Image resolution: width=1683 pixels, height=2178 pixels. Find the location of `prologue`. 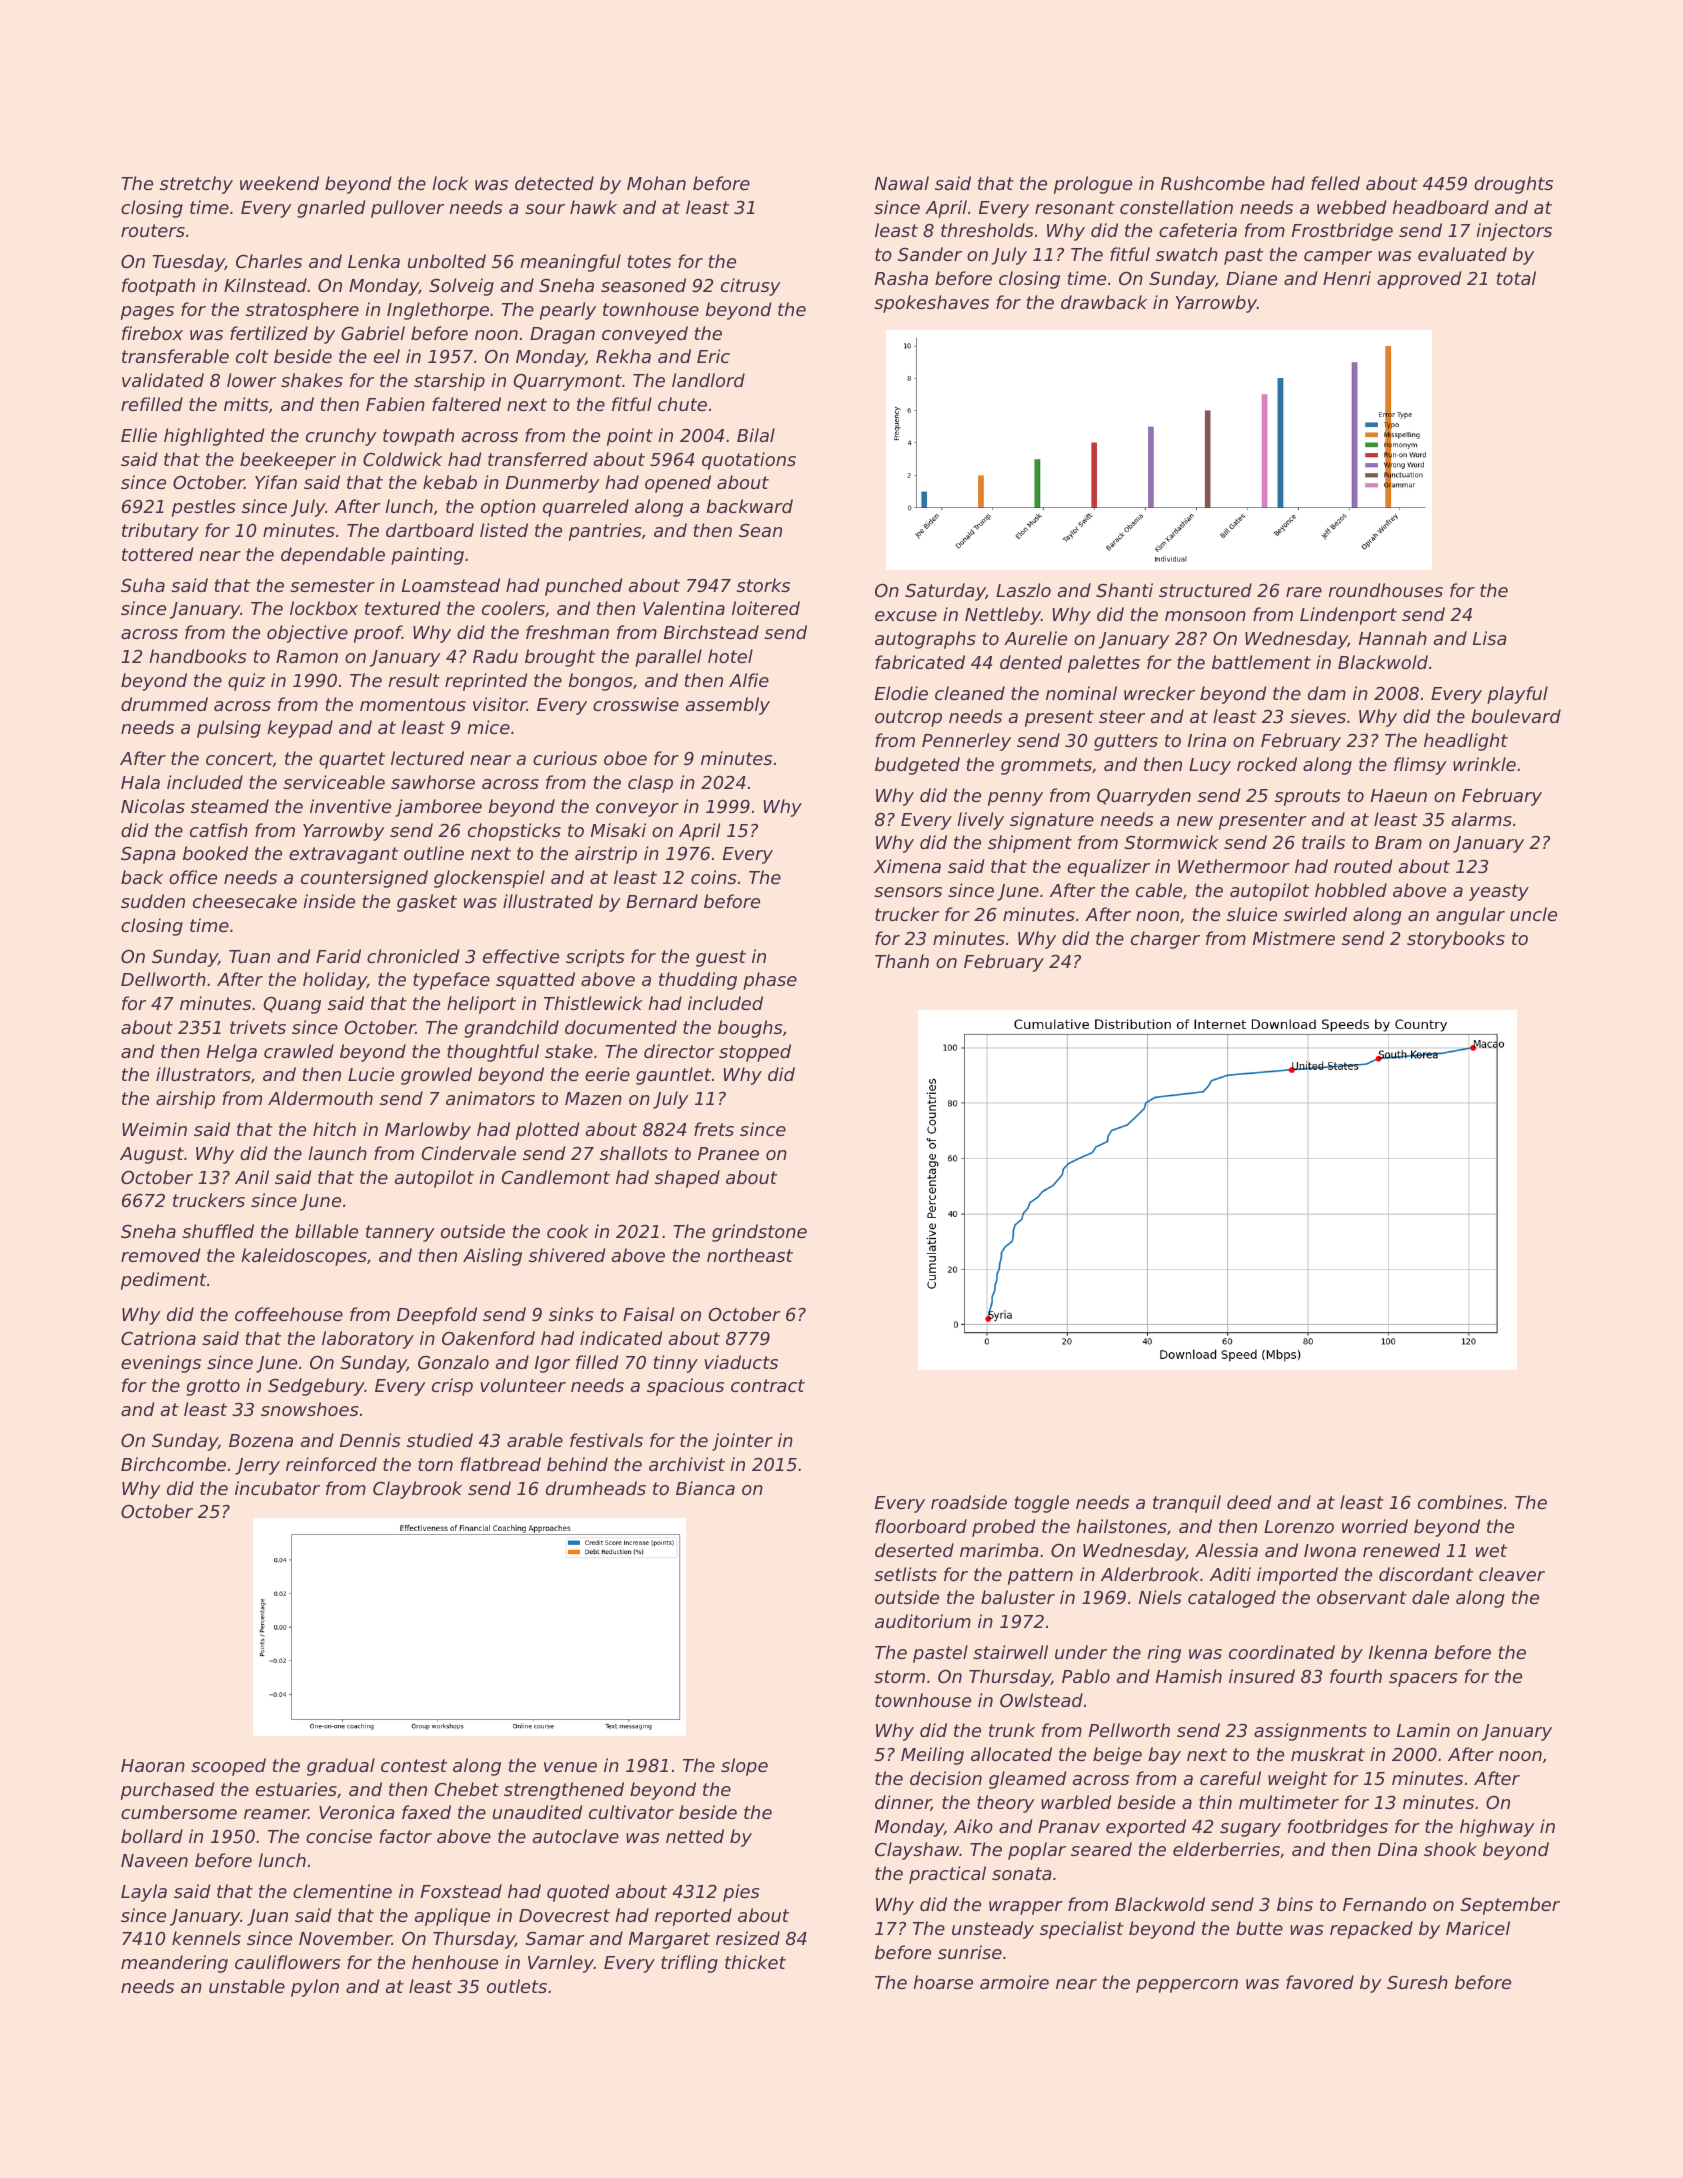

prologue is located at coordinates (1093, 185).
